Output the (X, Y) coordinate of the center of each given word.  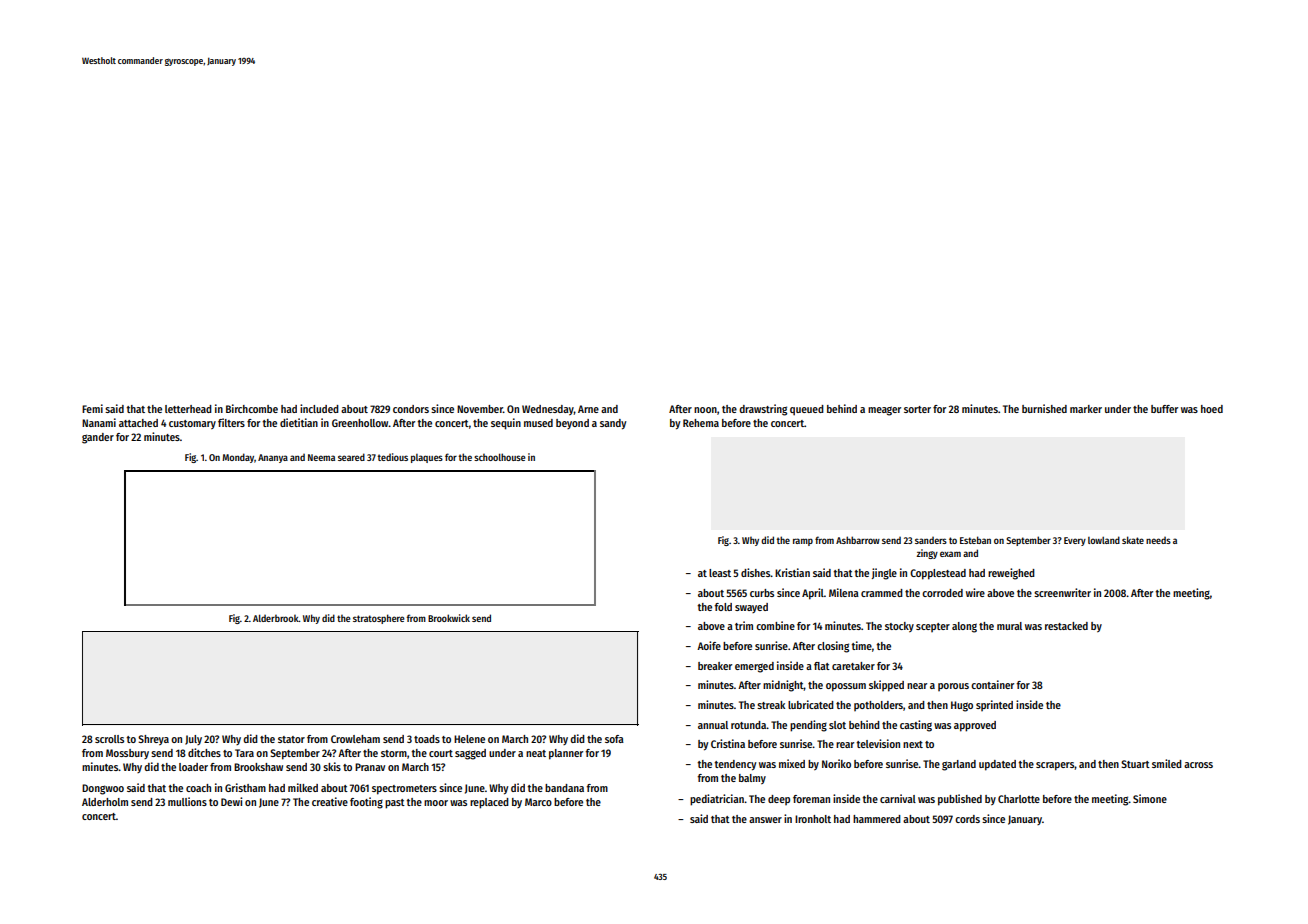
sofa (614, 739)
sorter (917, 409)
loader (193, 767)
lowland (1104, 540)
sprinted (994, 705)
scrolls (109, 739)
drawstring (763, 410)
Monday (238, 458)
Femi (92, 408)
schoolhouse (500, 457)
